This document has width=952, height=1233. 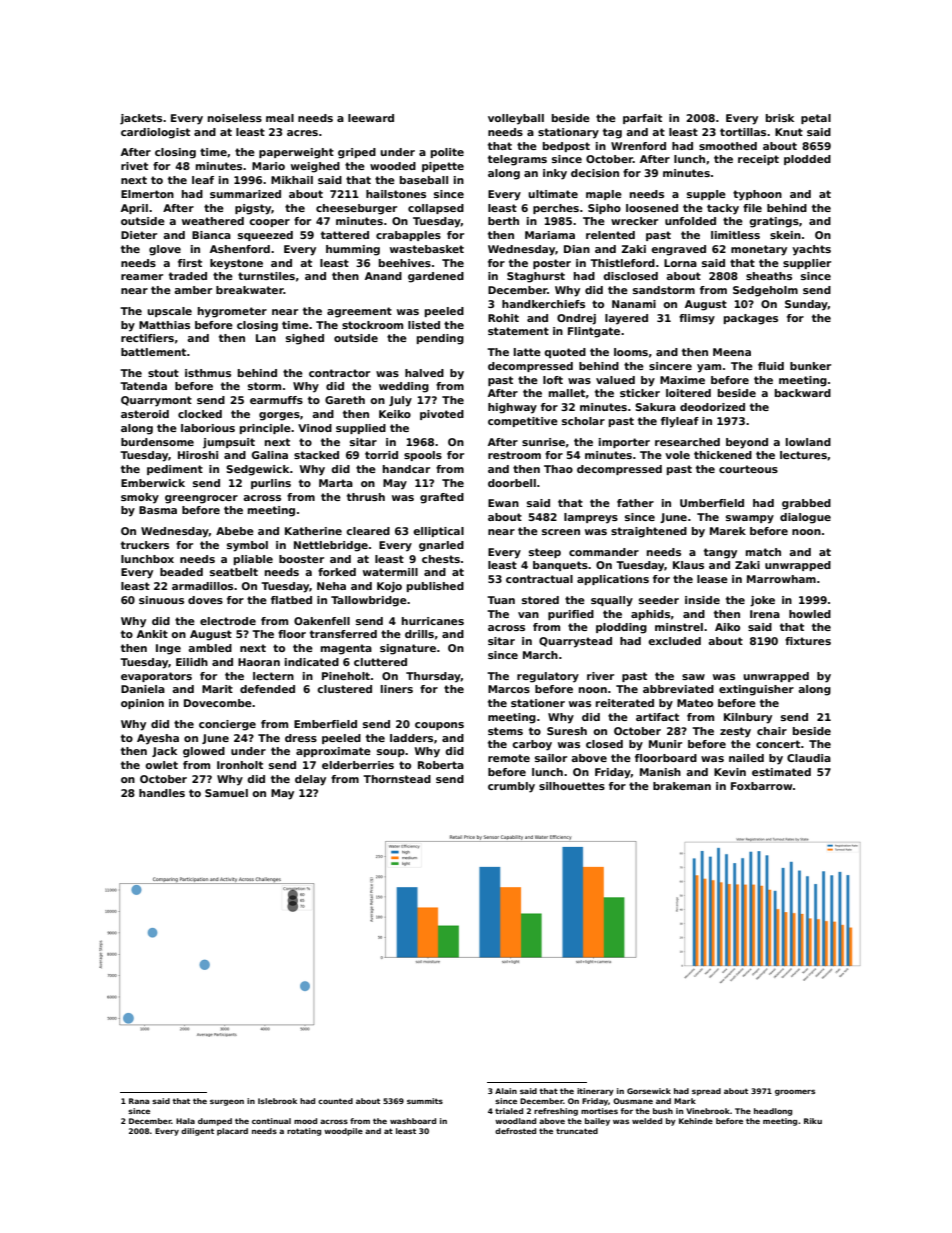 What do you see at coordinates (567, 731) in the document?
I see `Suresh` at bounding box center [567, 731].
